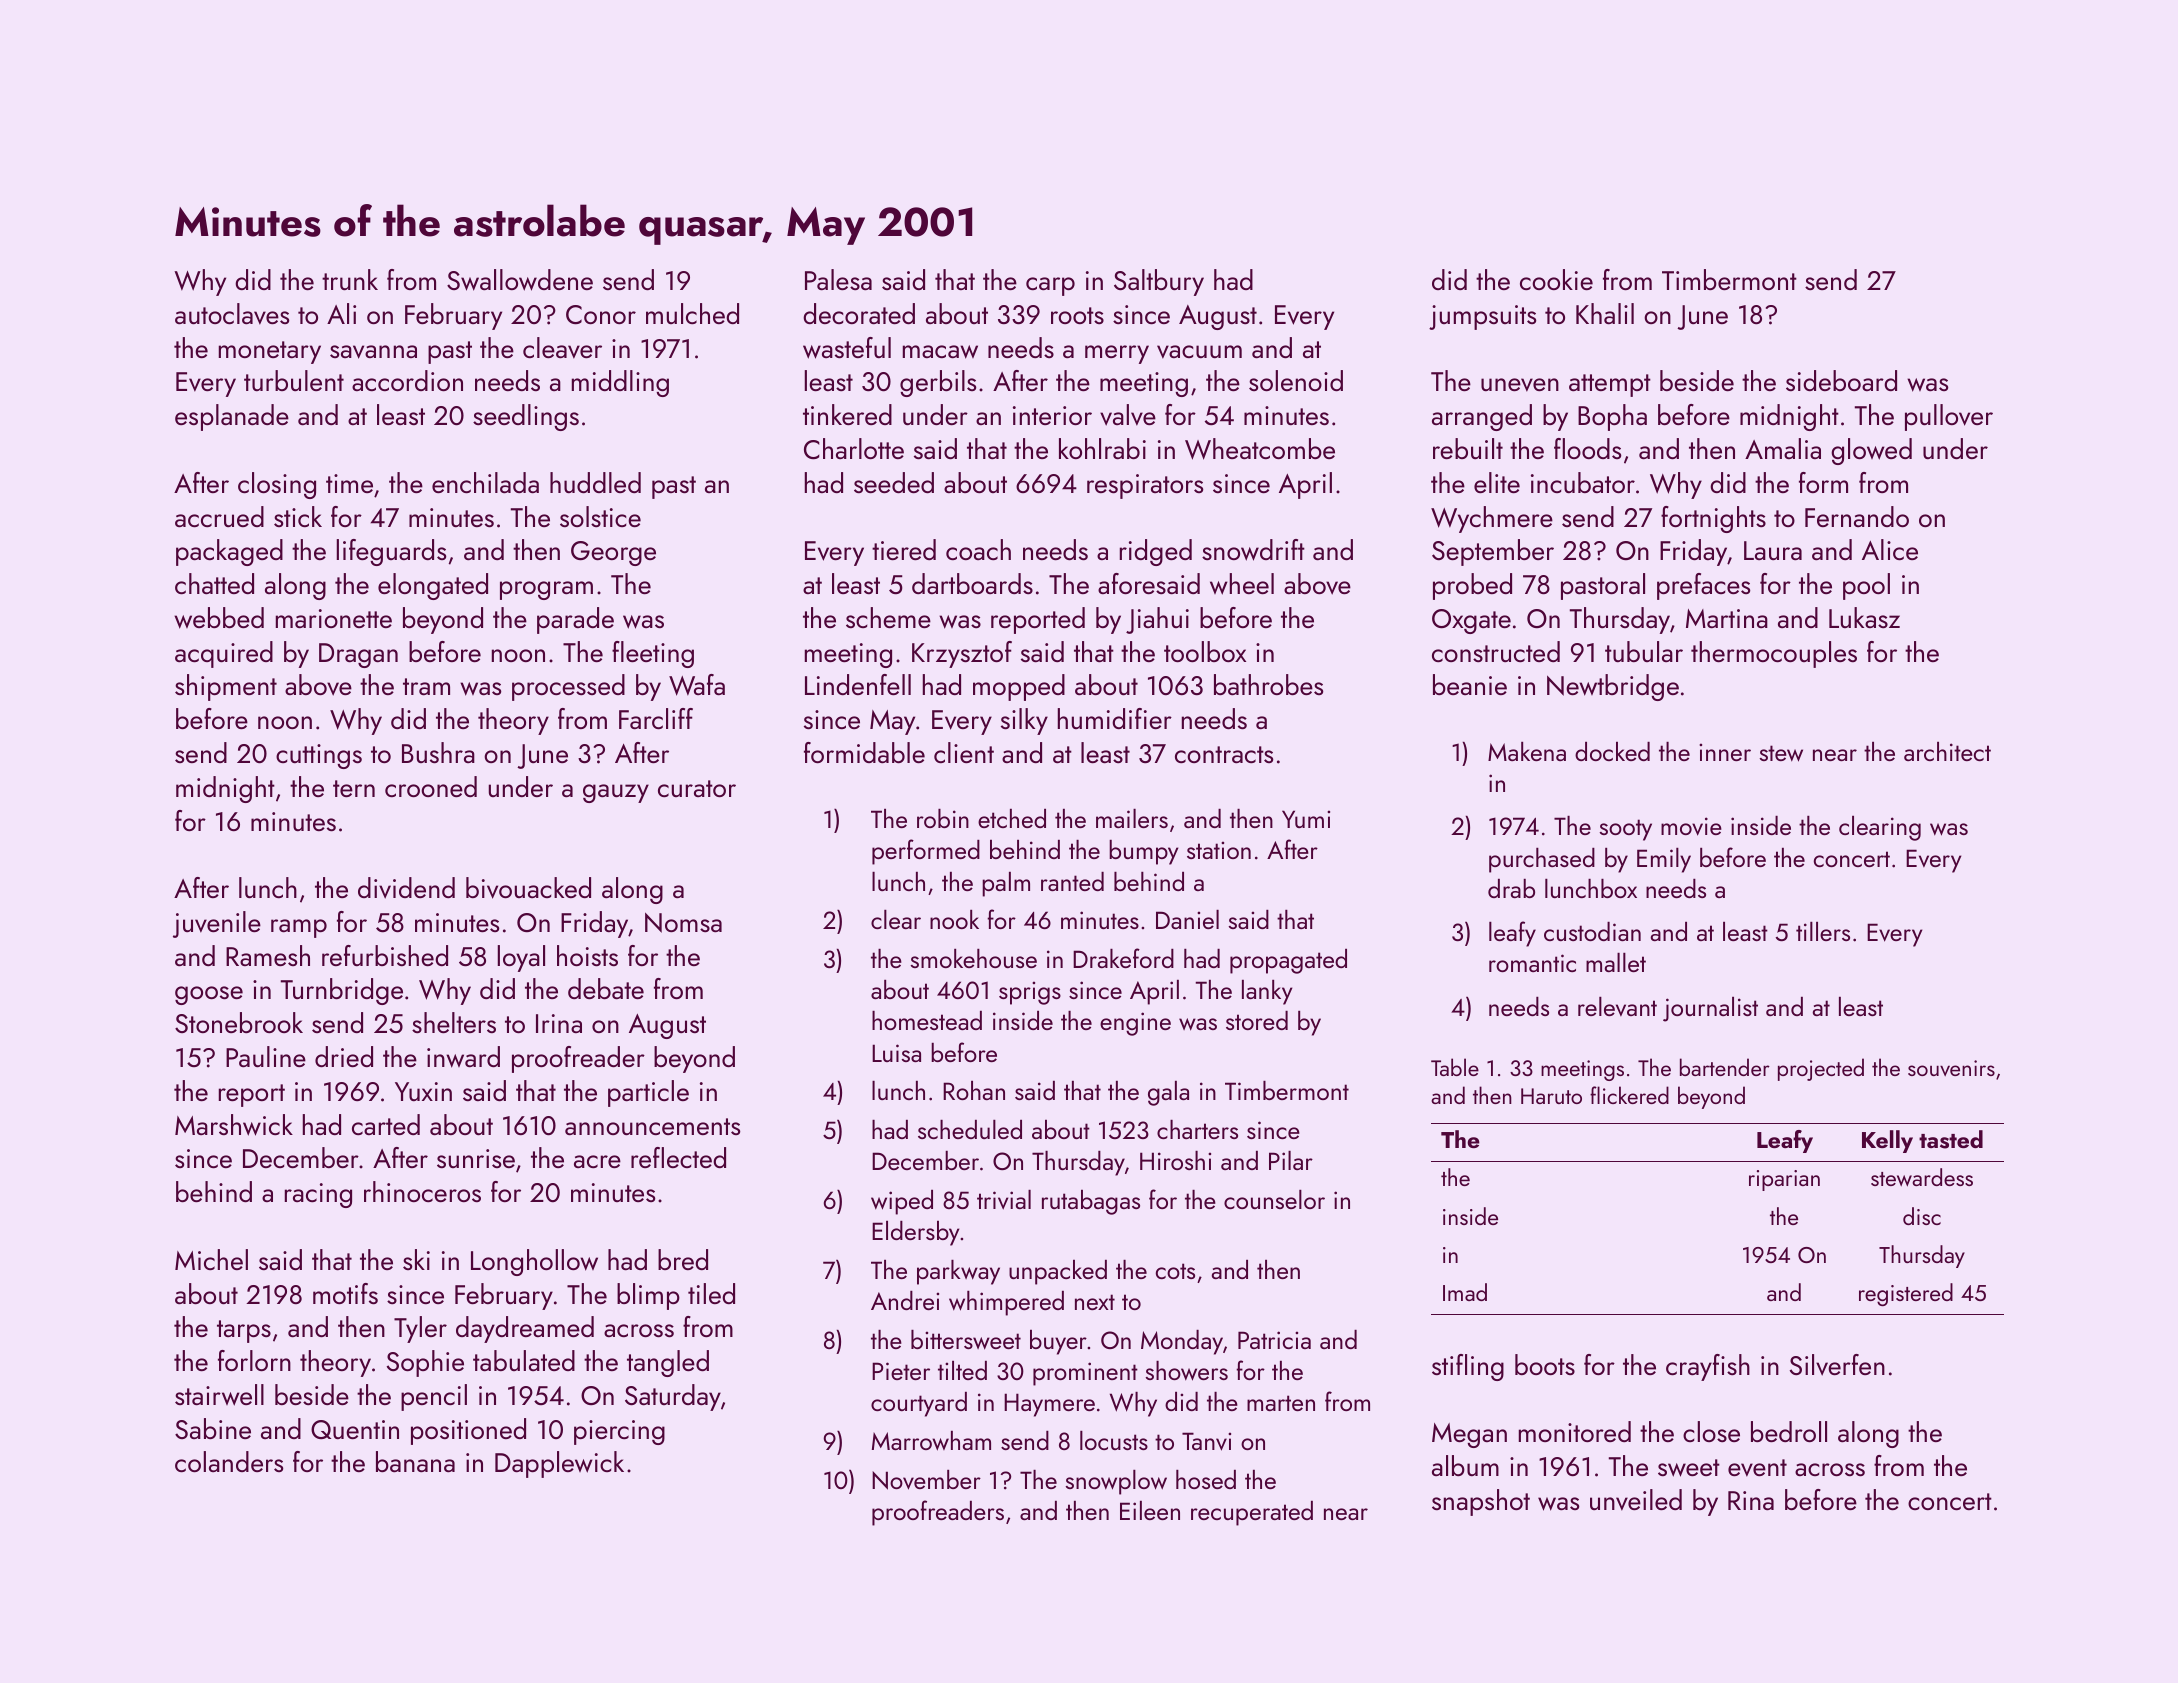 Image resolution: width=2178 pixels, height=1683 pixels. Describe the element at coordinates (1497, 482) in the page. I see `elite` at that location.
